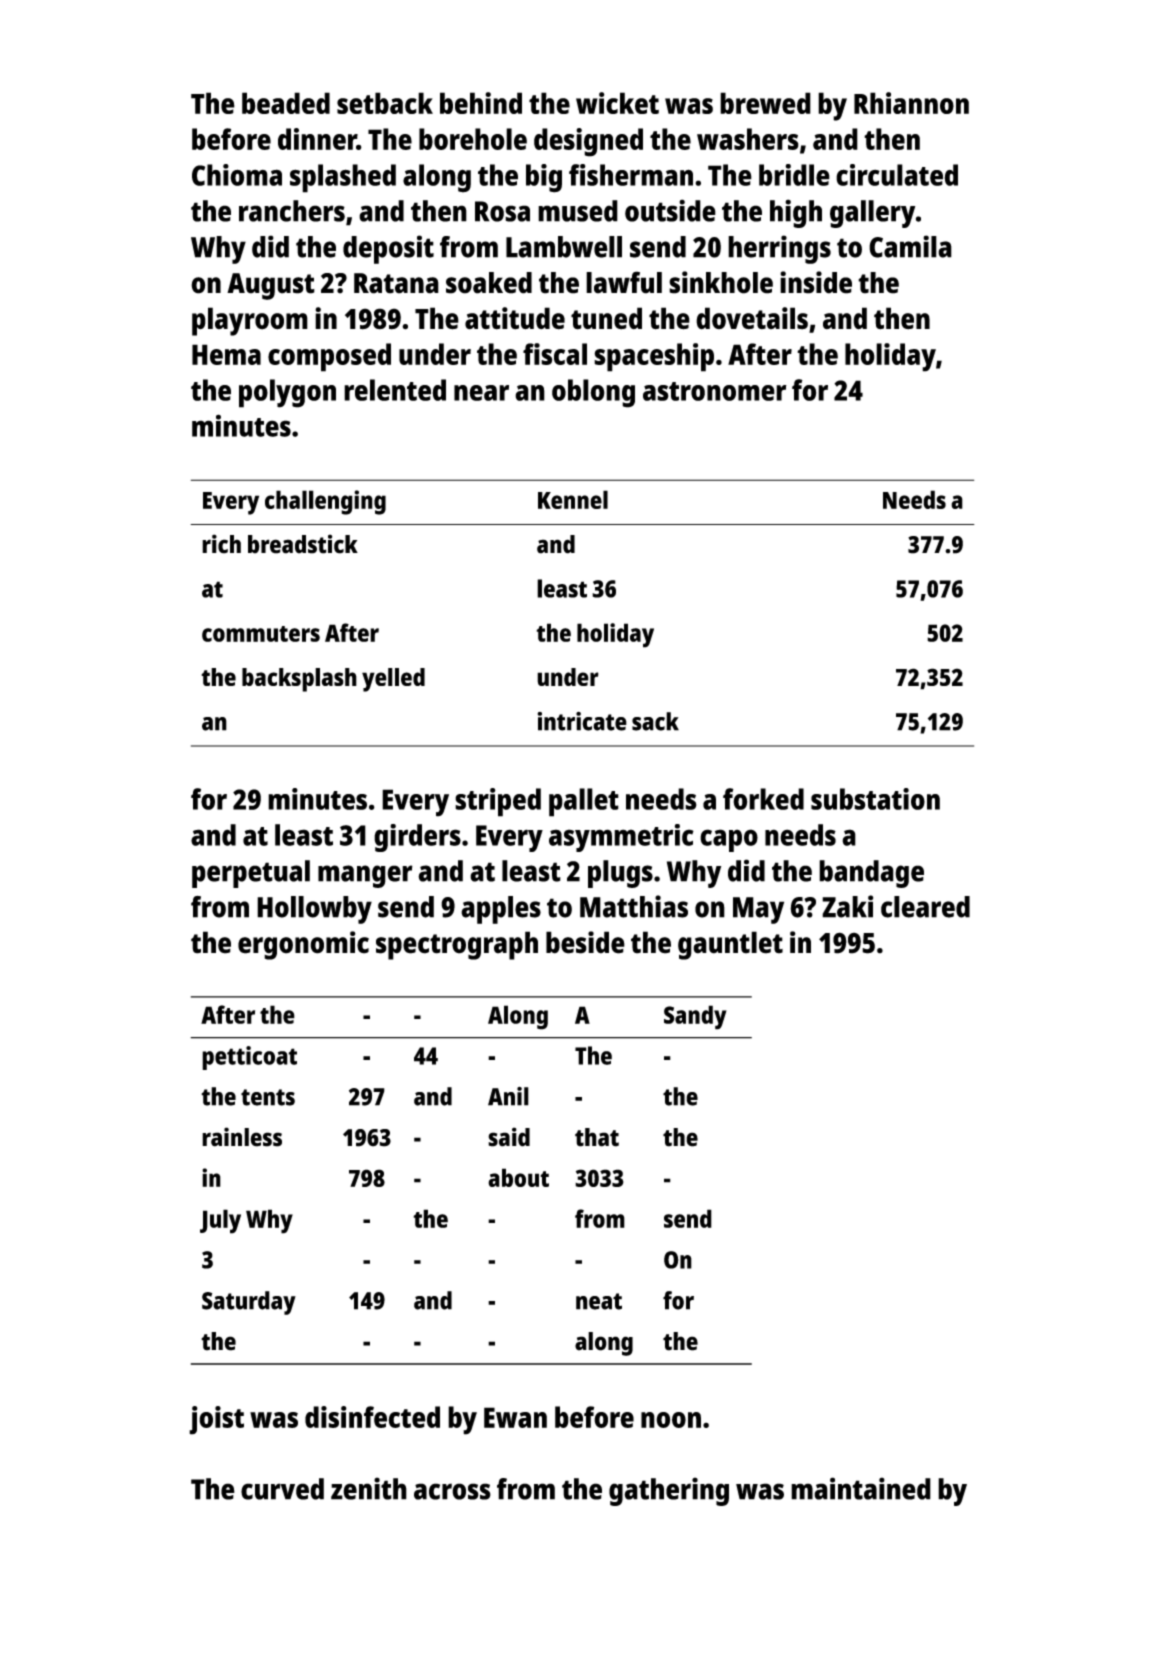 This image has width=1165, height=1654. What do you see at coordinates (758, 910) in the image?
I see `May` at bounding box center [758, 910].
